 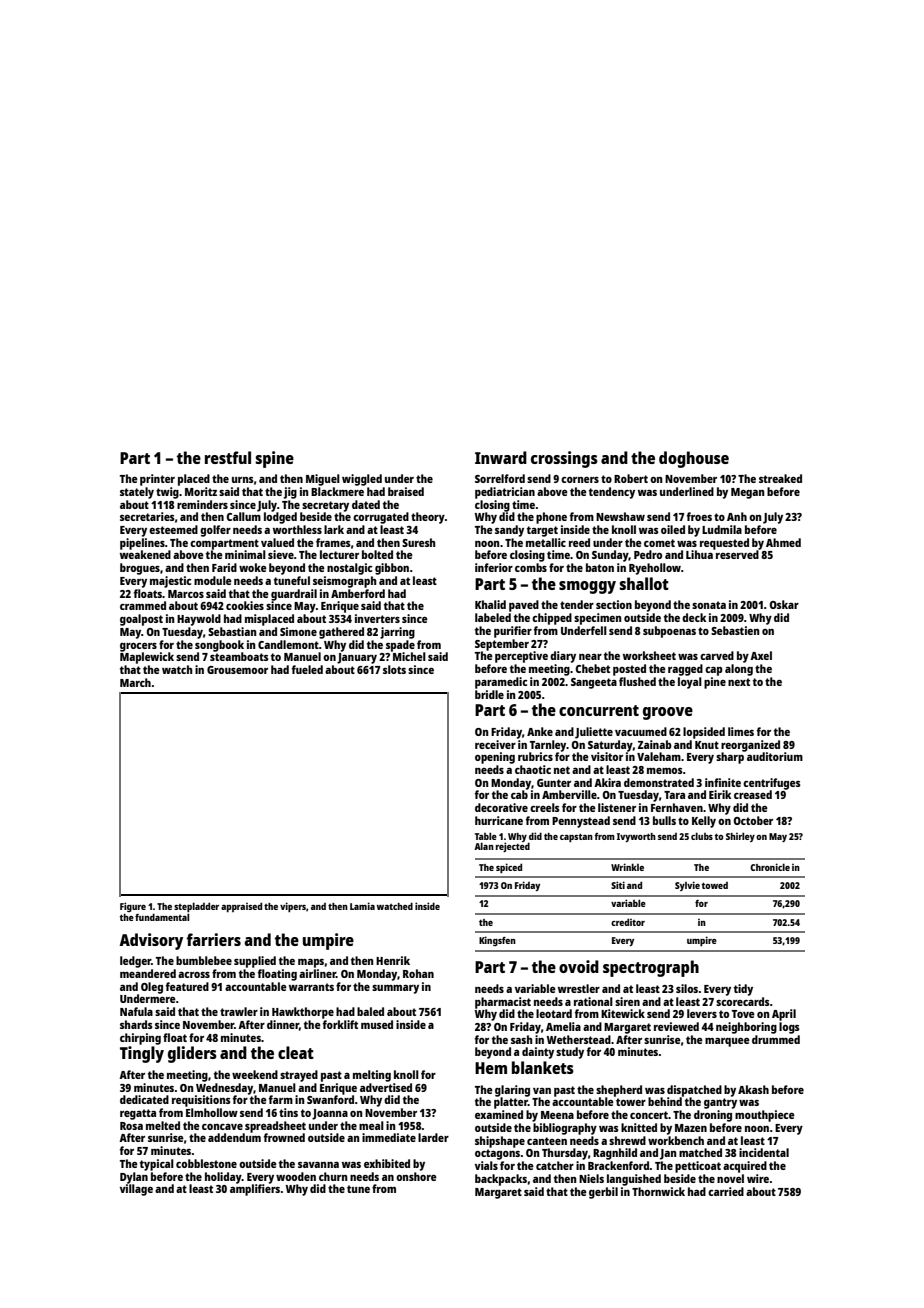 What do you see at coordinates (554, 1013) in the screenshot?
I see `leotard` at bounding box center [554, 1013].
